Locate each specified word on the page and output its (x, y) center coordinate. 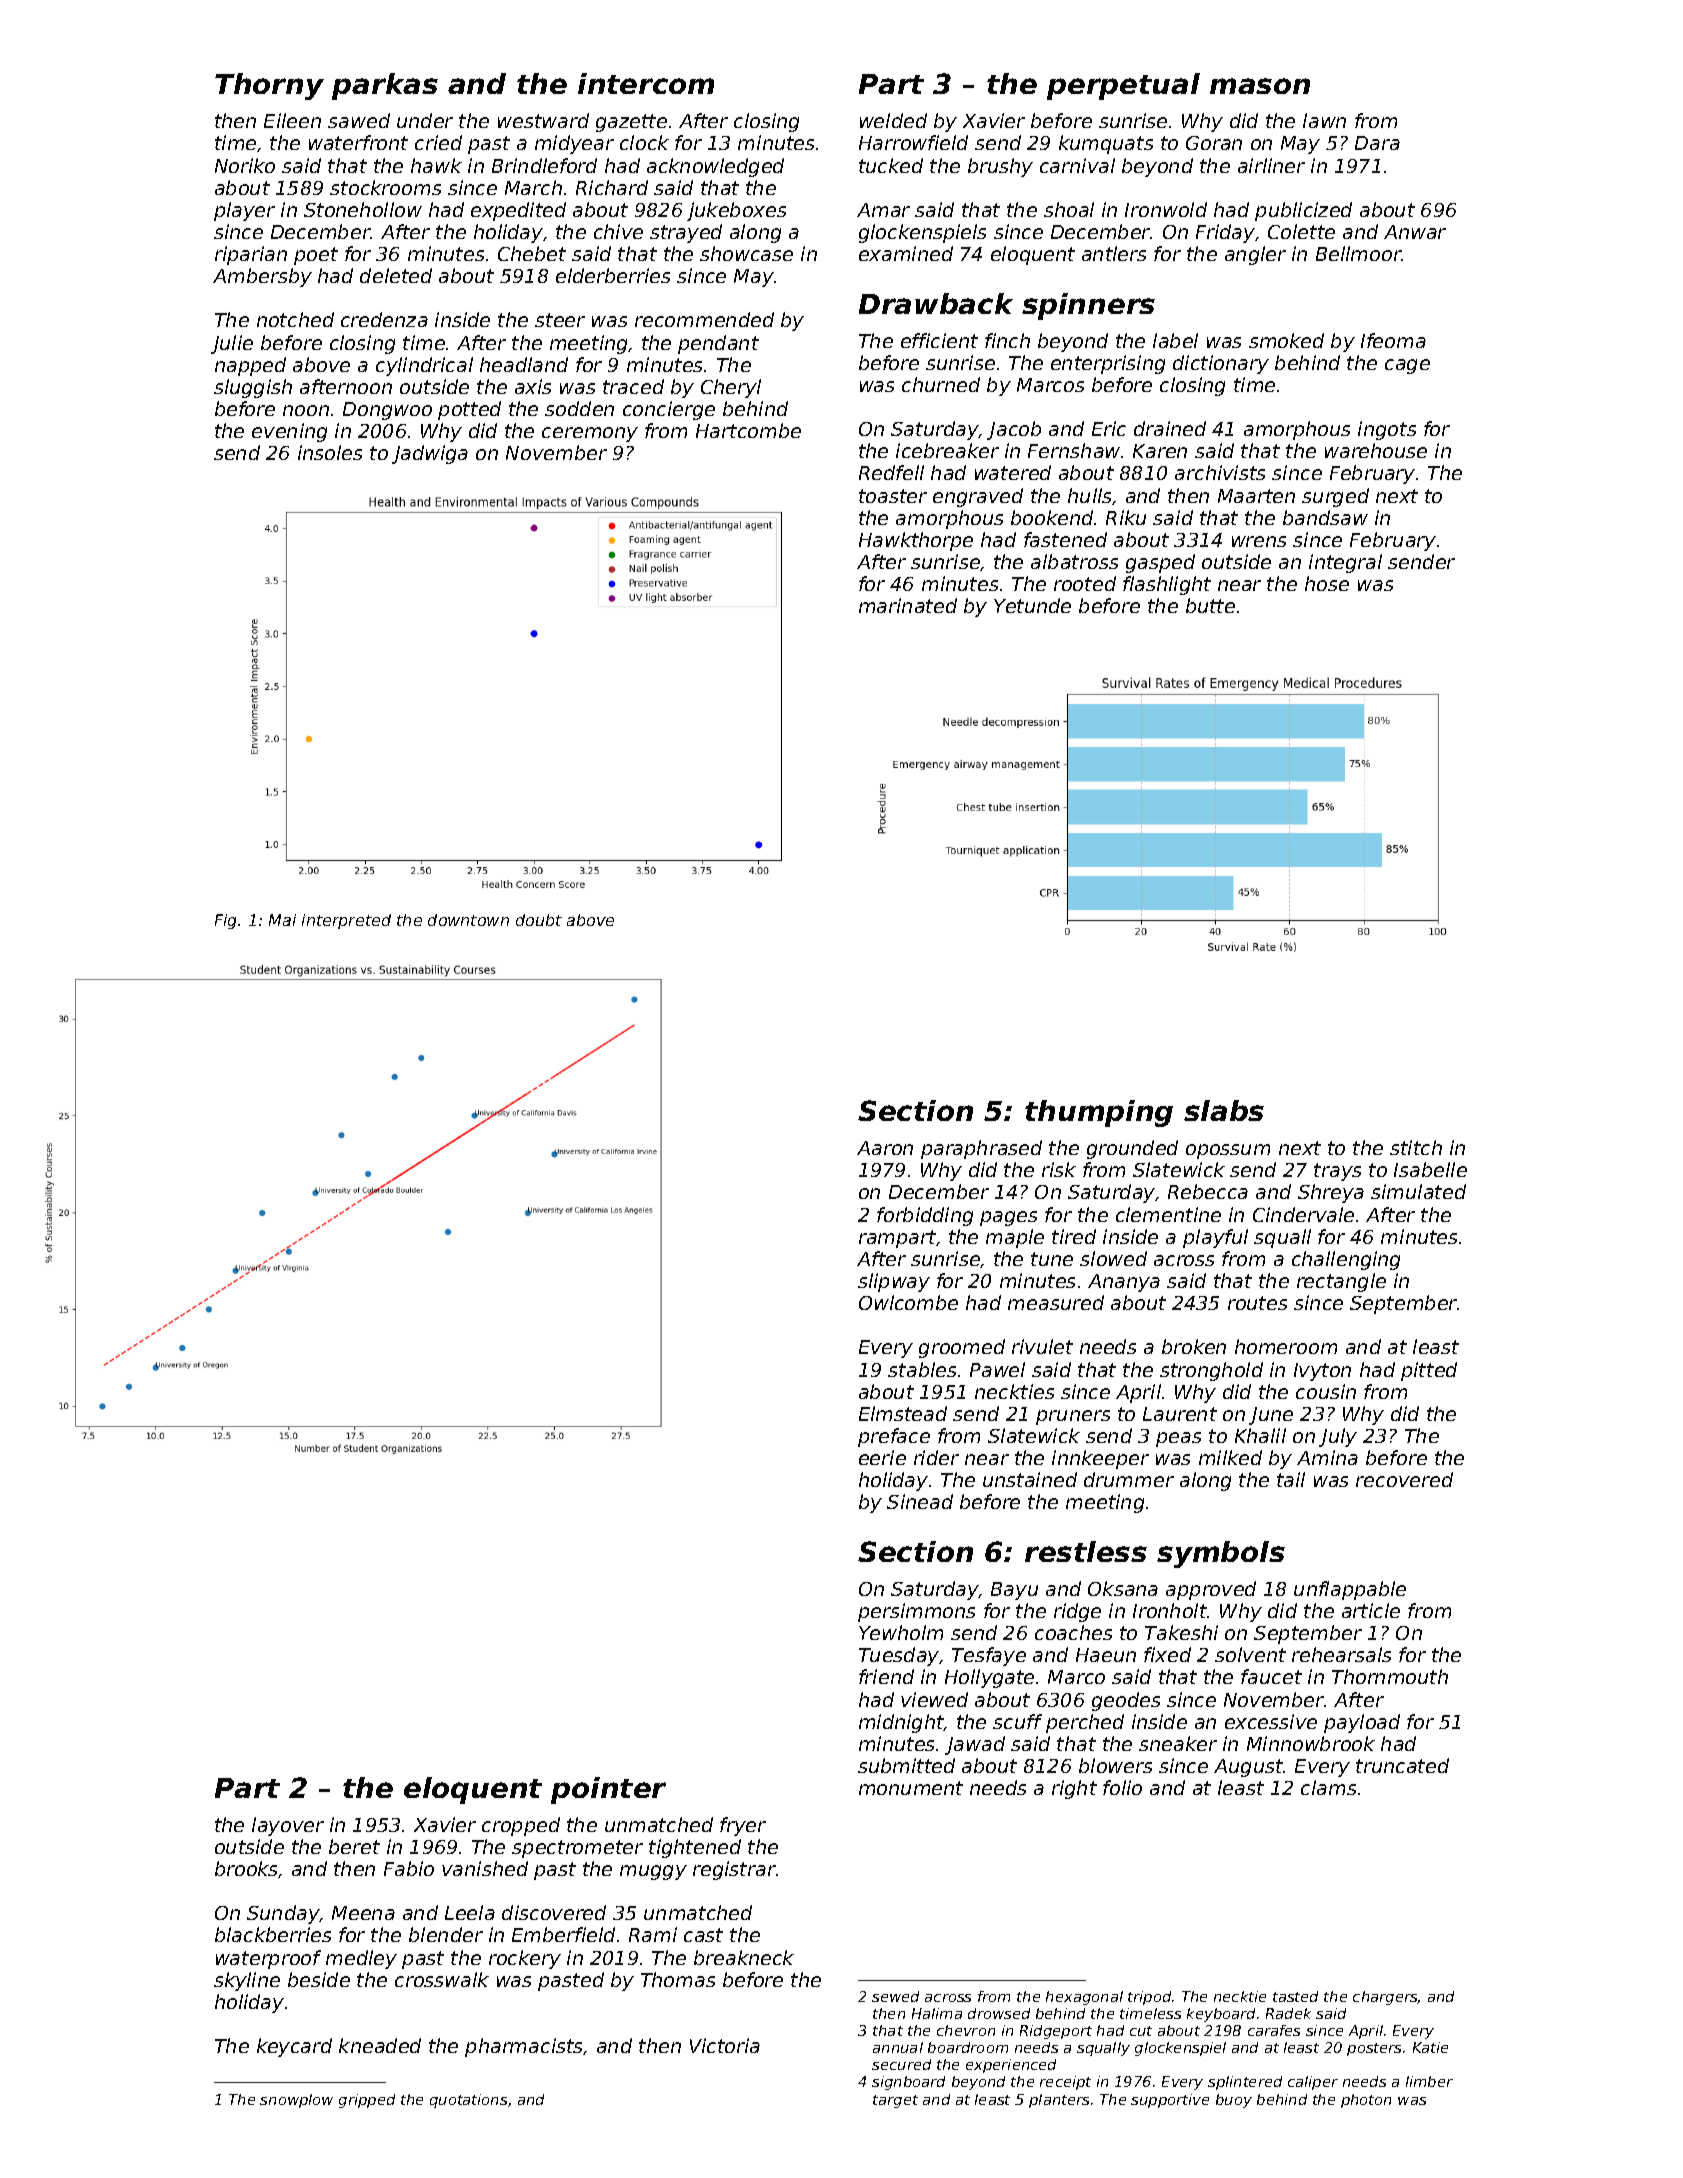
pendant (718, 344)
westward (543, 120)
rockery (525, 1959)
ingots (1387, 430)
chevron (966, 2030)
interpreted (346, 921)
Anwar (1415, 232)
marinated (908, 605)
